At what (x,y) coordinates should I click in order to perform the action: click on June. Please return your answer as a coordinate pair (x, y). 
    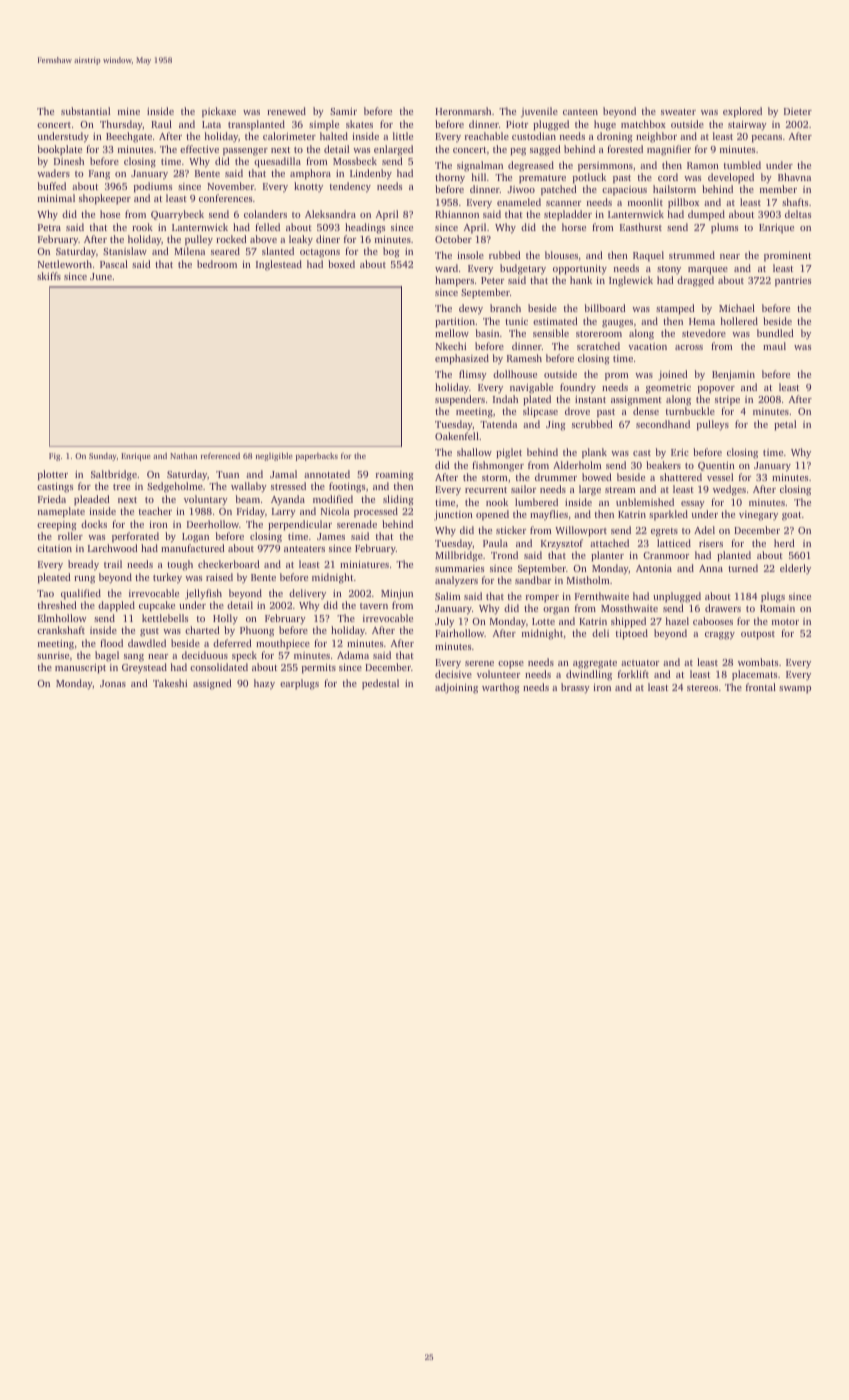
    Looking at the image, I should click on (101, 276).
